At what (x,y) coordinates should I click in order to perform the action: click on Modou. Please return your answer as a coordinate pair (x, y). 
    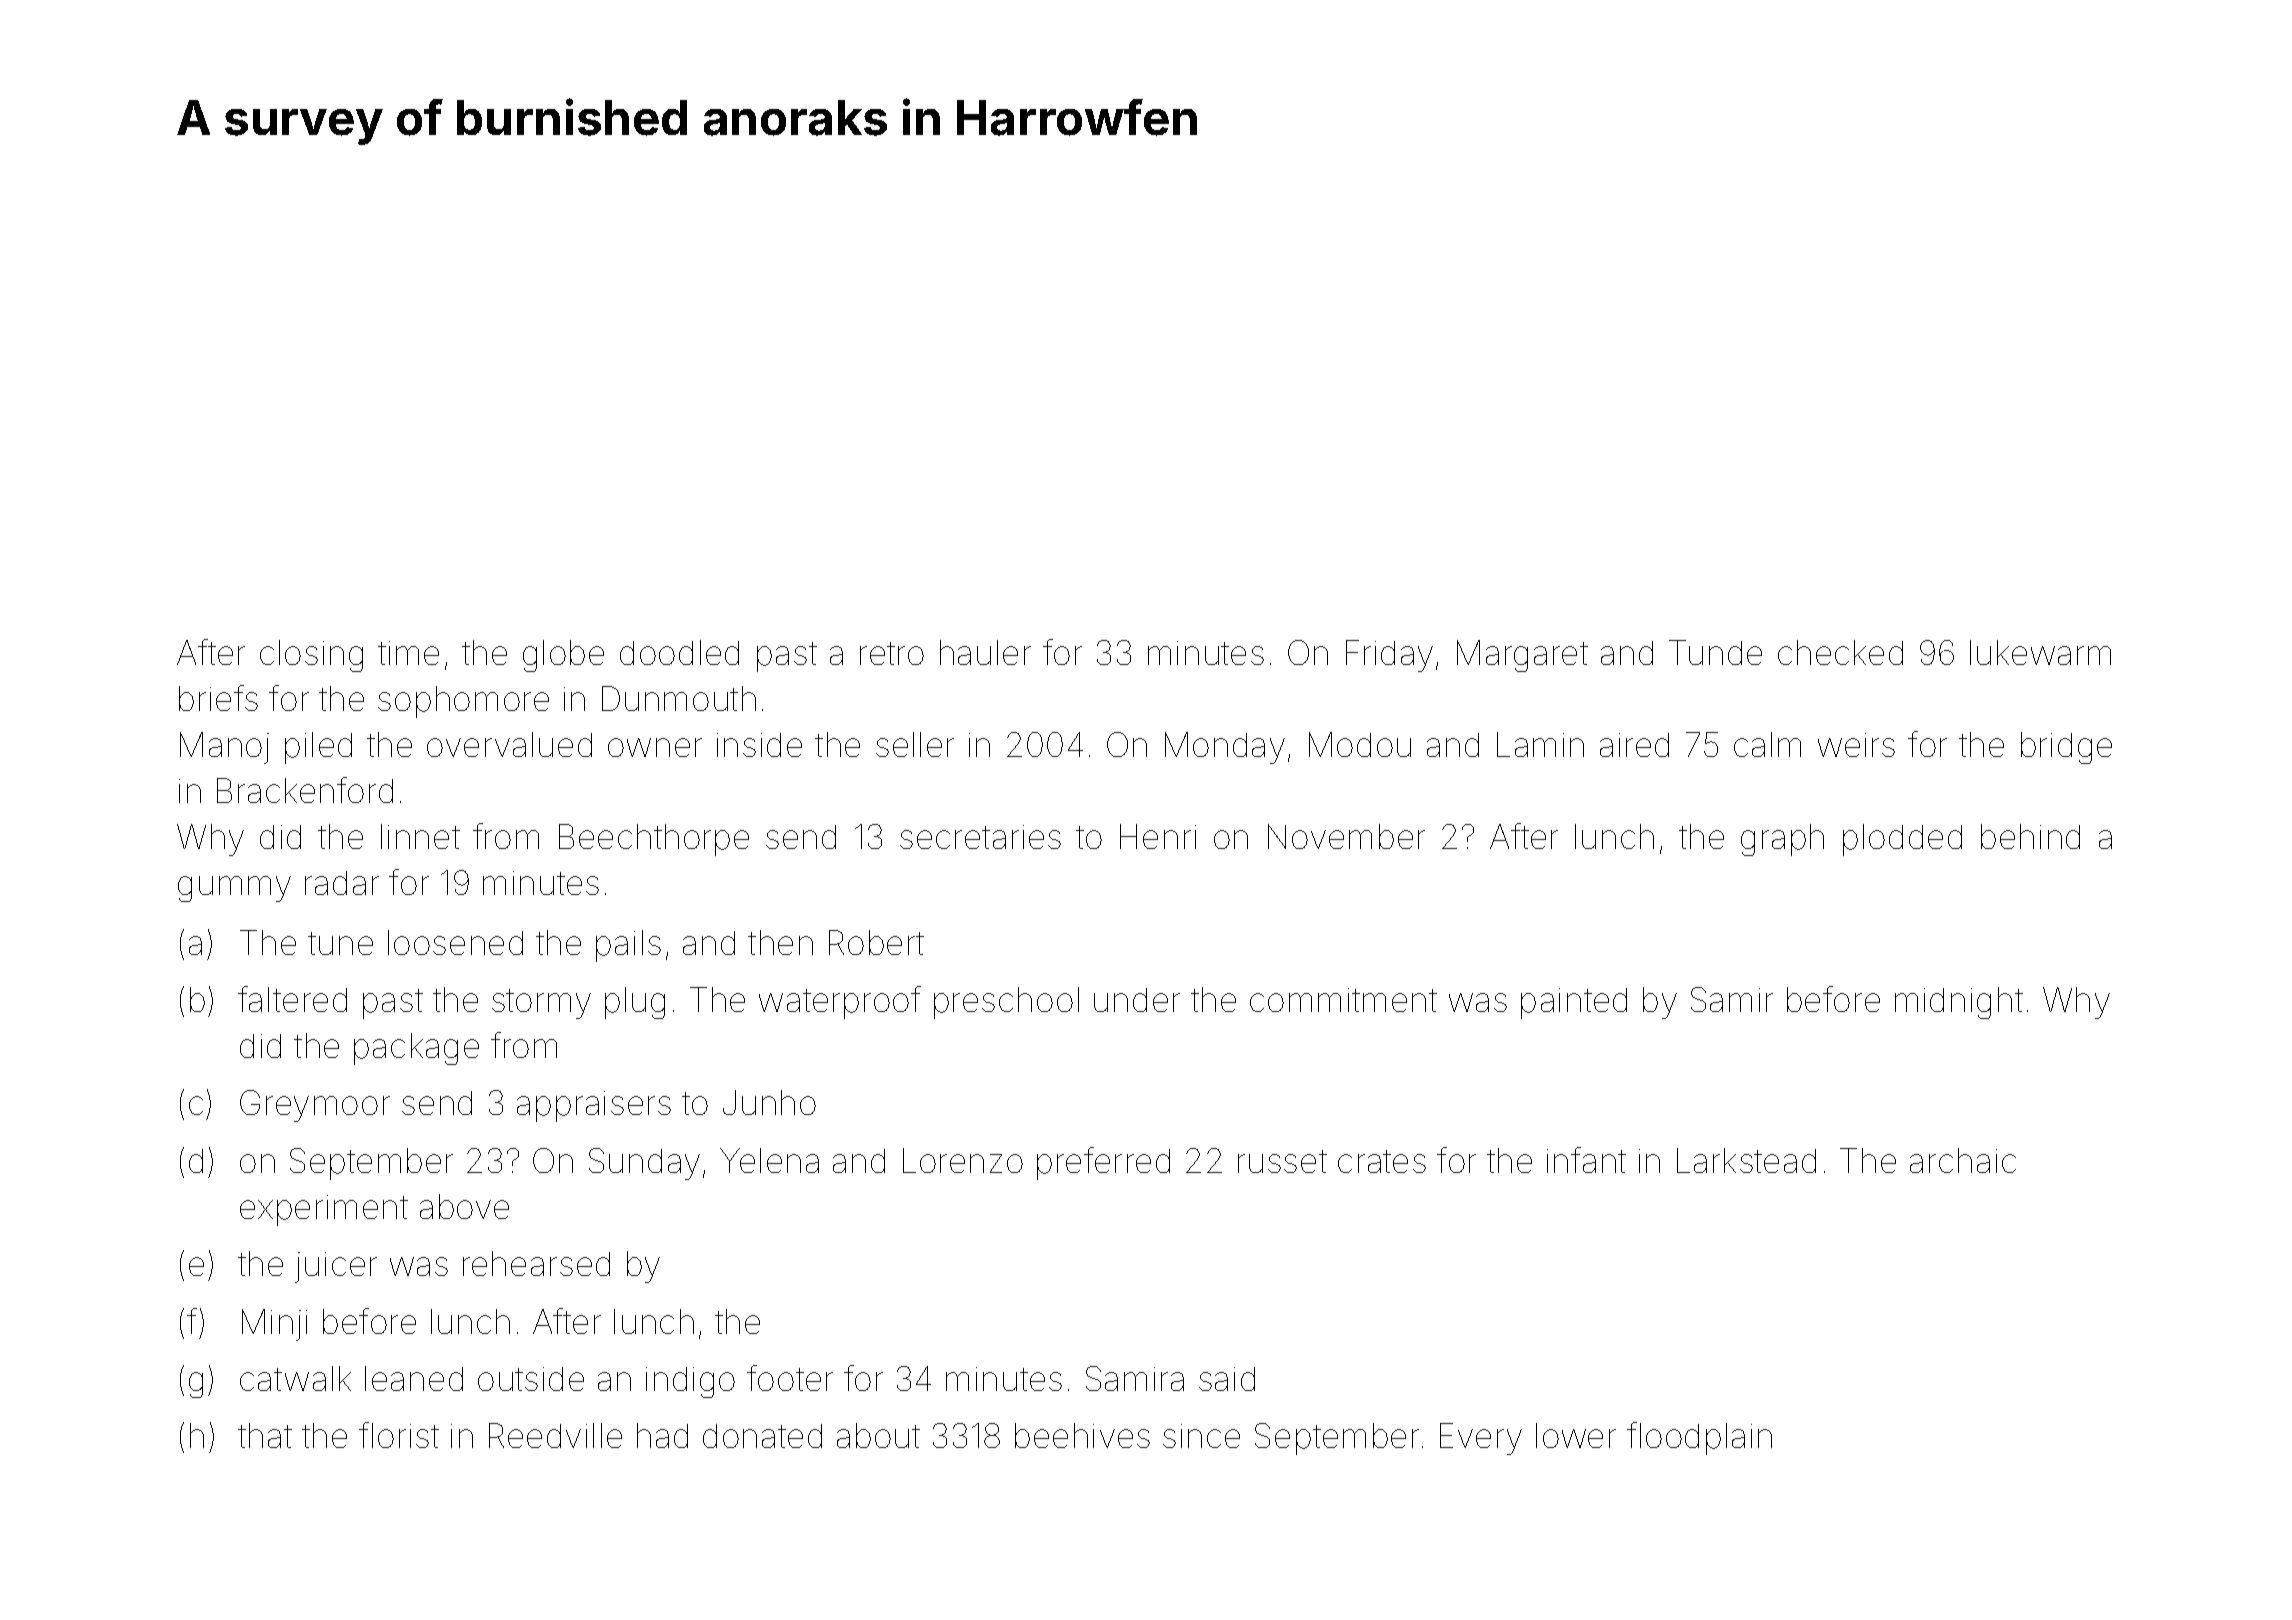
    Looking at the image, I should click on (1360, 744).
